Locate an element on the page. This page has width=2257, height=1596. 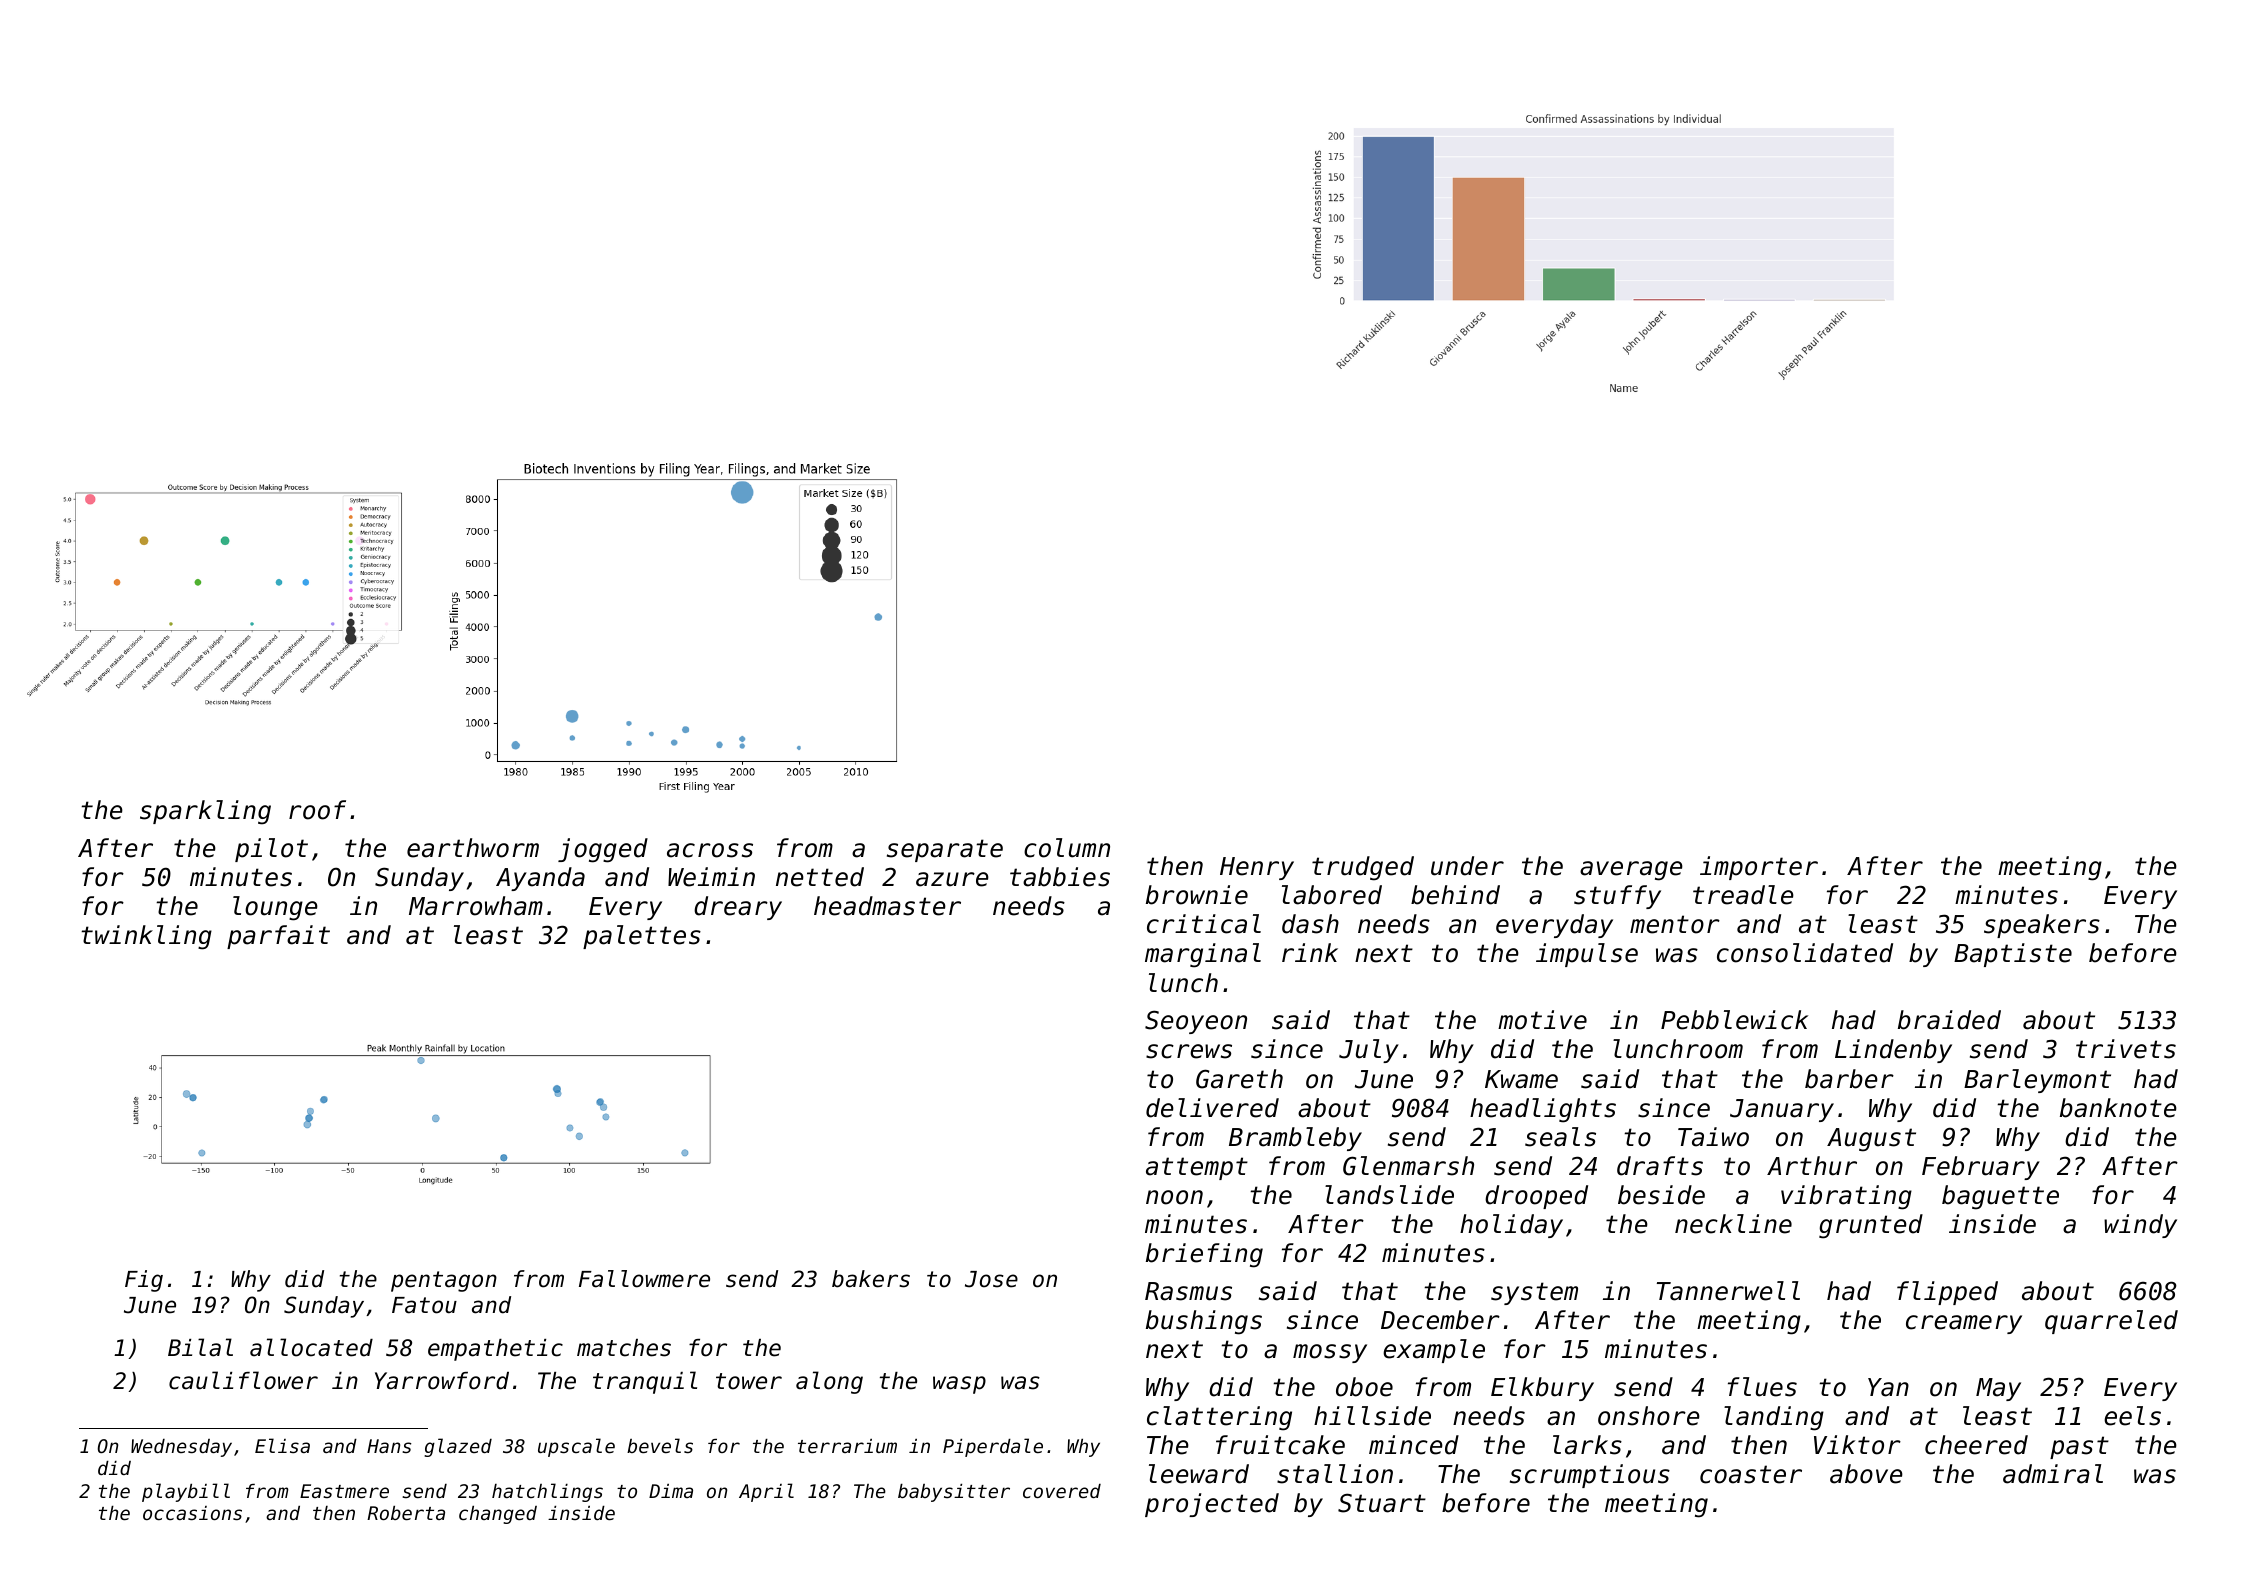
Hans is located at coordinates (389, 1446).
